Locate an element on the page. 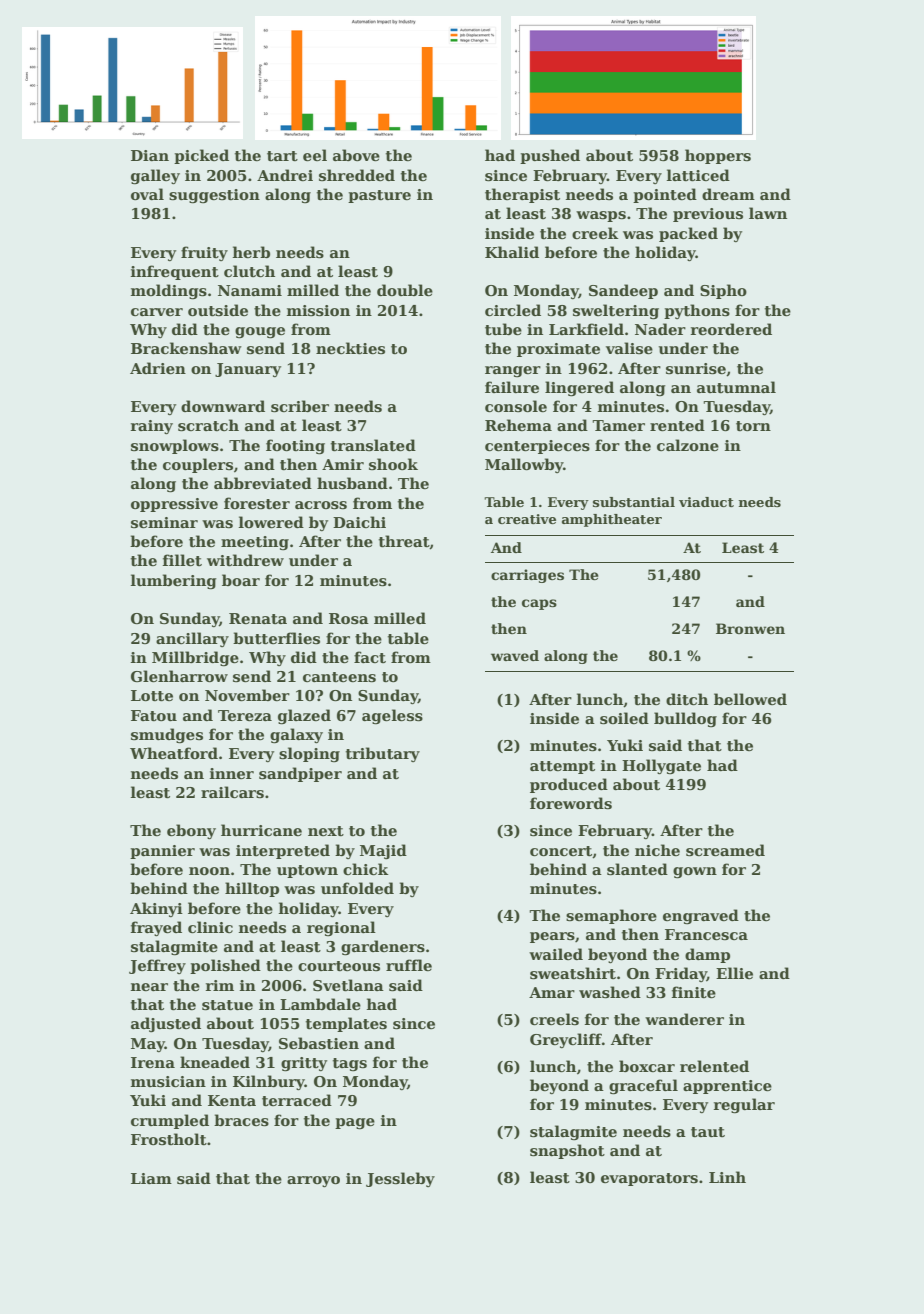 This document has height=1314, width=924. autumnal is located at coordinates (736, 387).
